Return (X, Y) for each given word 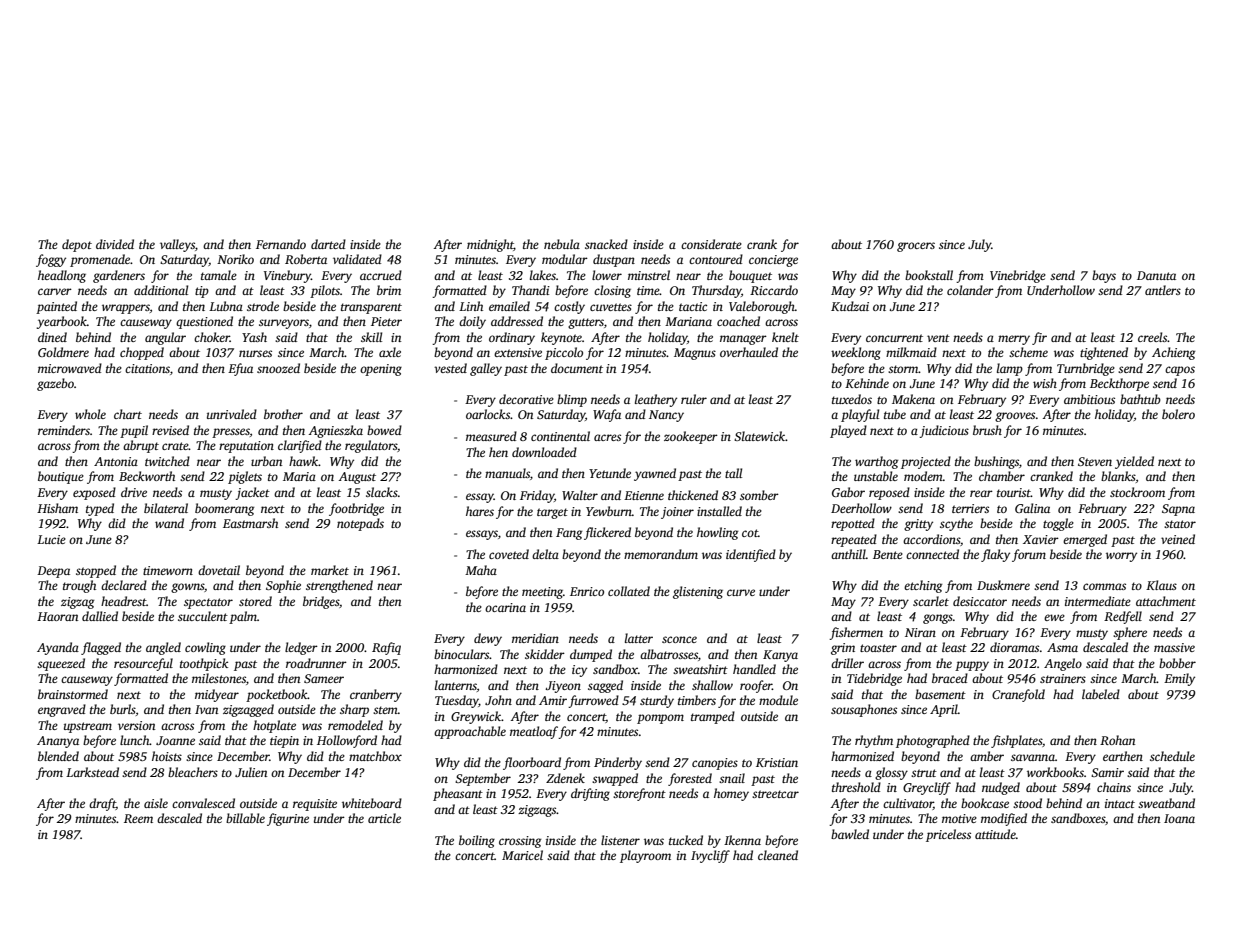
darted (328, 244)
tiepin (284, 742)
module (778, 700)
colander (970, 290)
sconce (679, 639)
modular (565, 259)
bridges (321, 602)
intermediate (1098, 601)
